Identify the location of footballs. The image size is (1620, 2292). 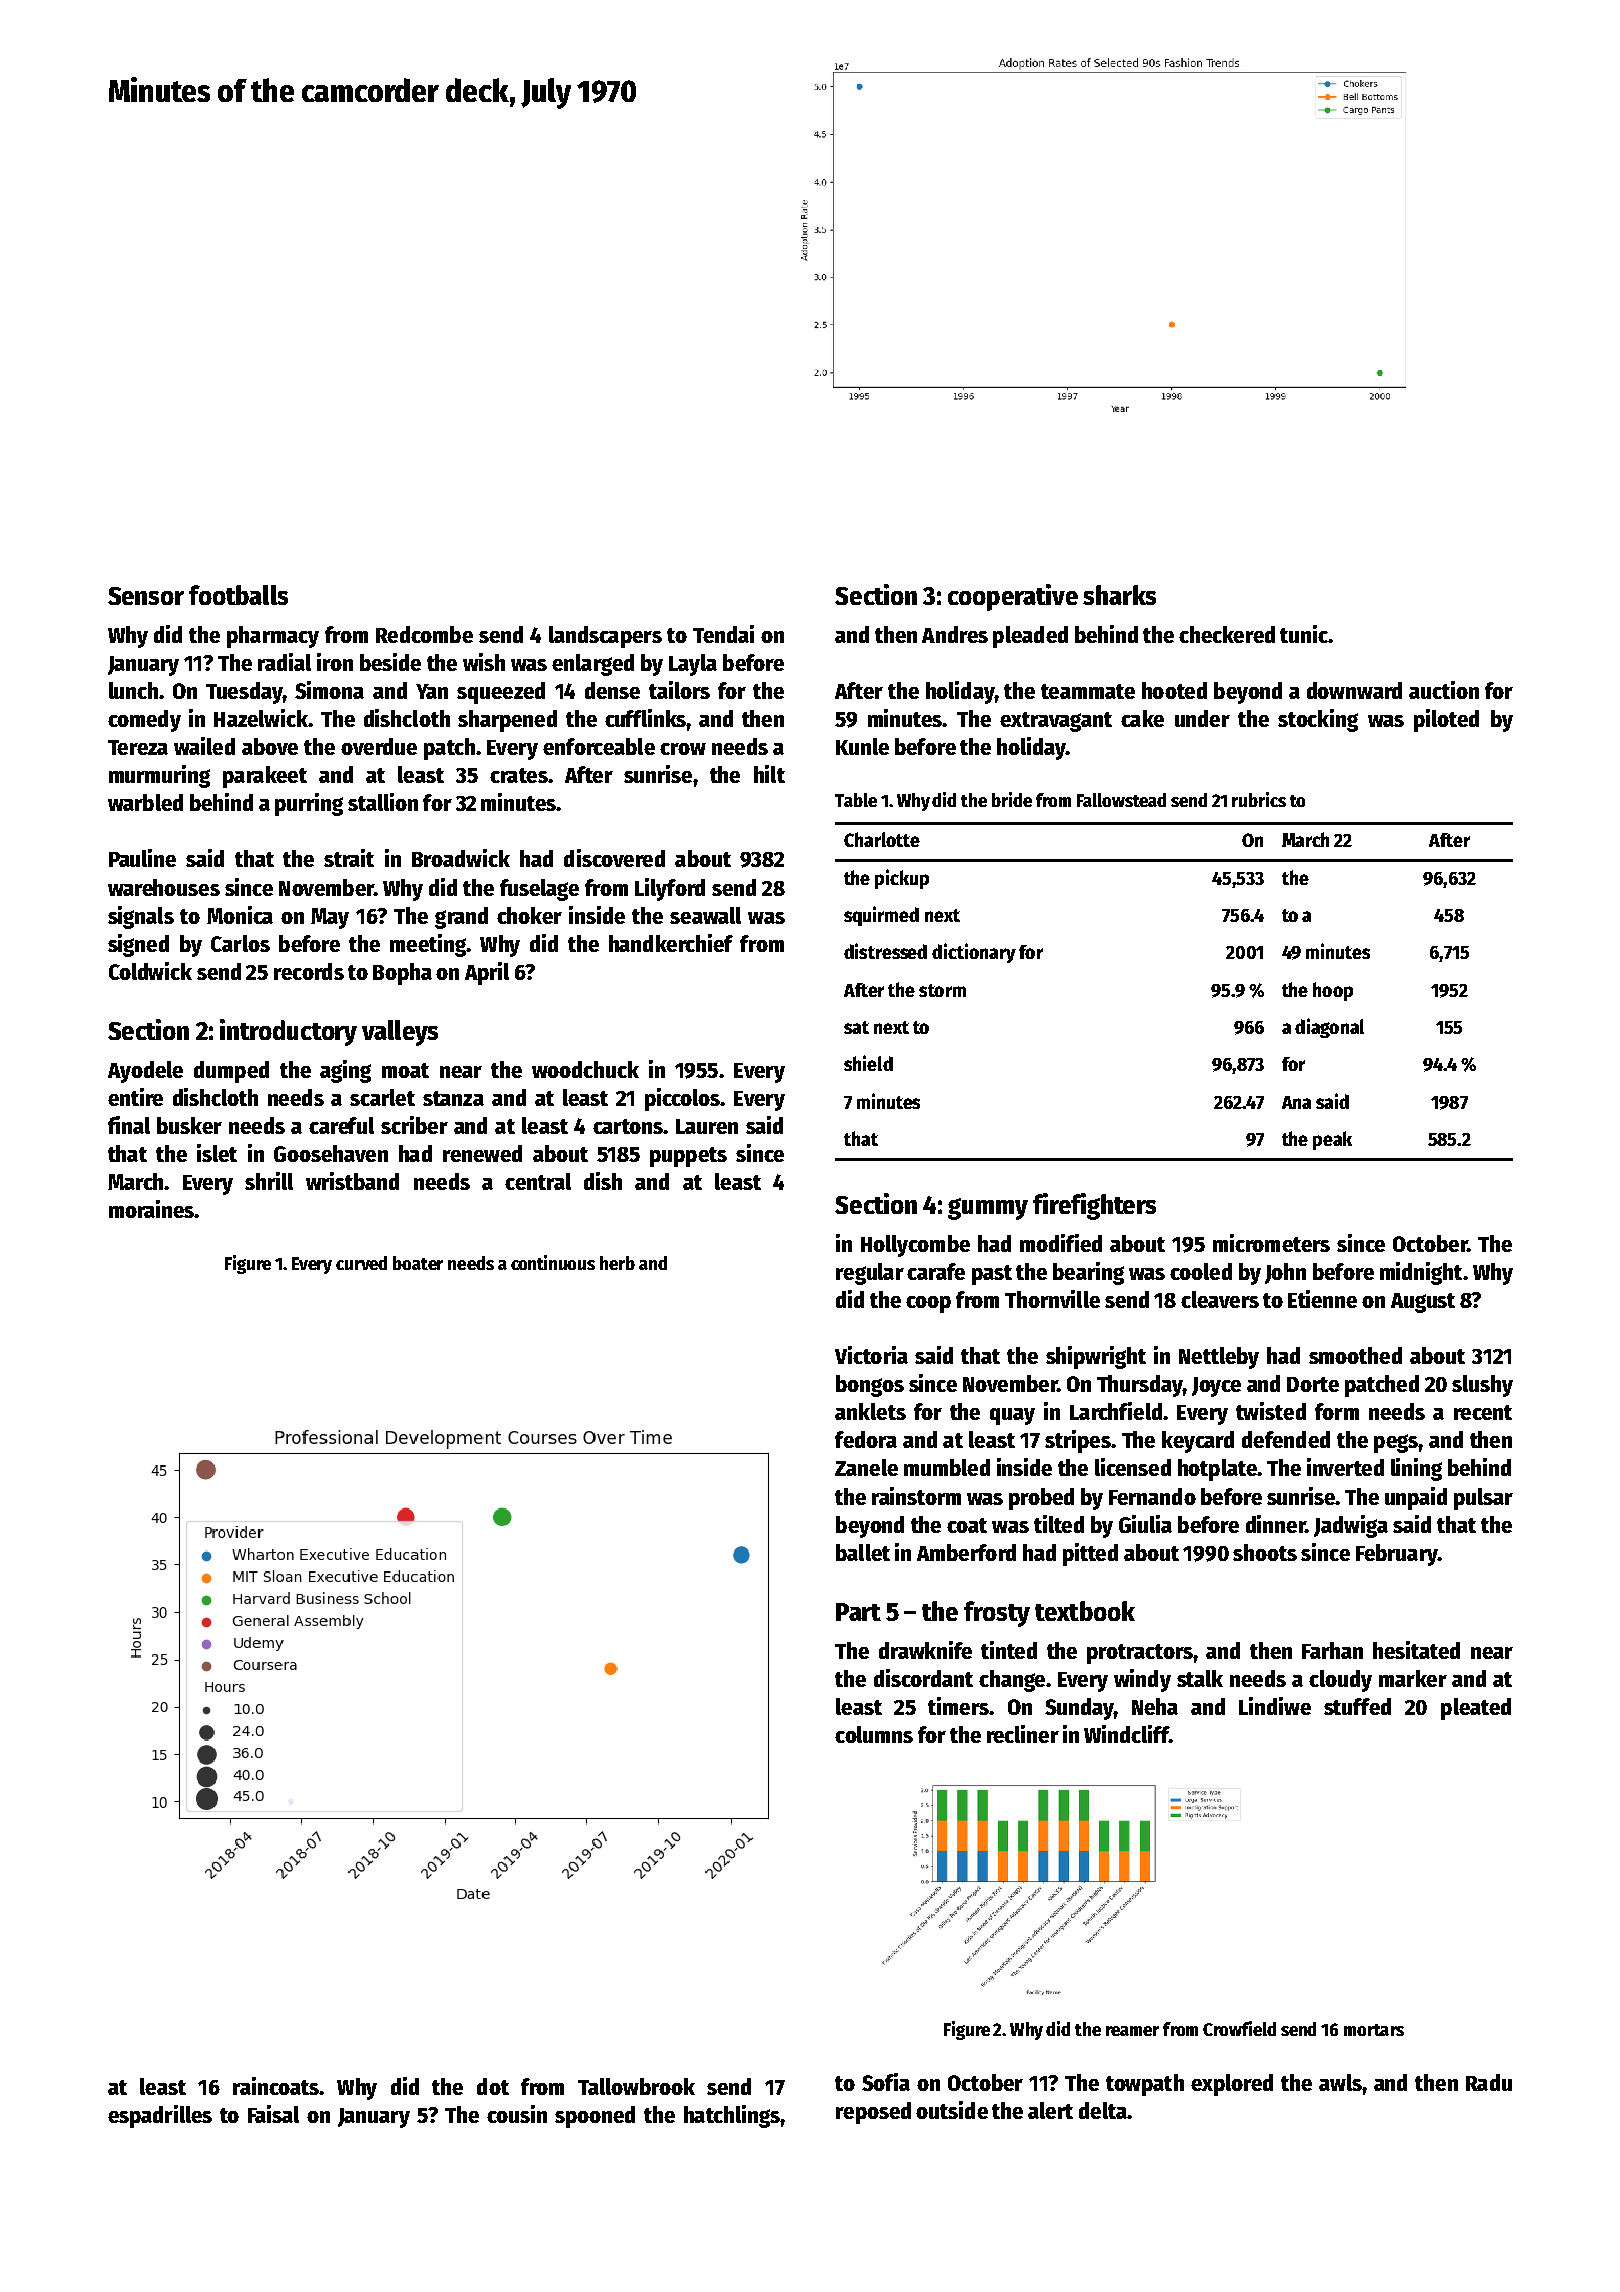
(238, 595).
